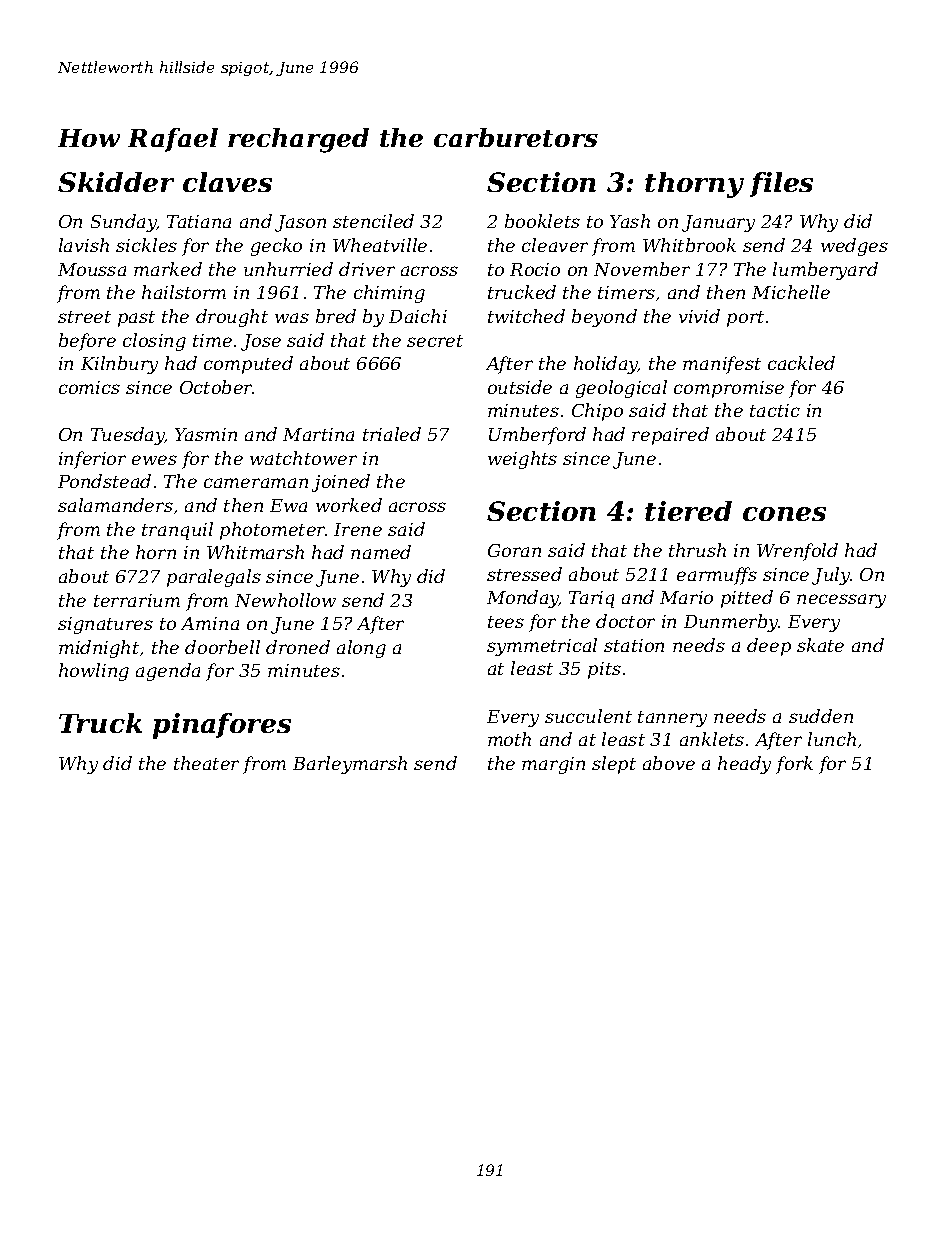 The image size is (952, 1233). I want to click on claves, so click(227, 182).
